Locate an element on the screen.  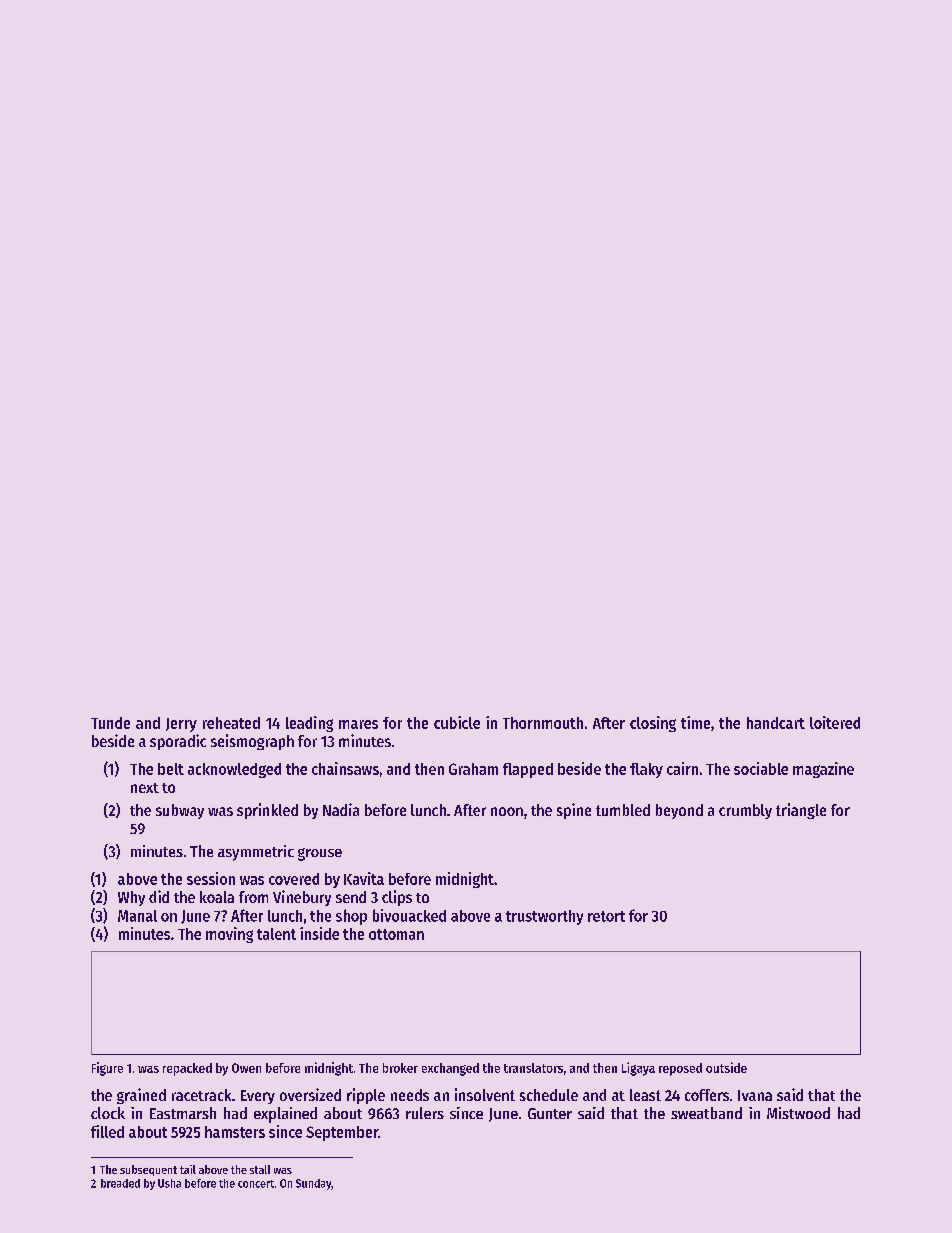
sprinkled is located at coordinates (267, 811).
